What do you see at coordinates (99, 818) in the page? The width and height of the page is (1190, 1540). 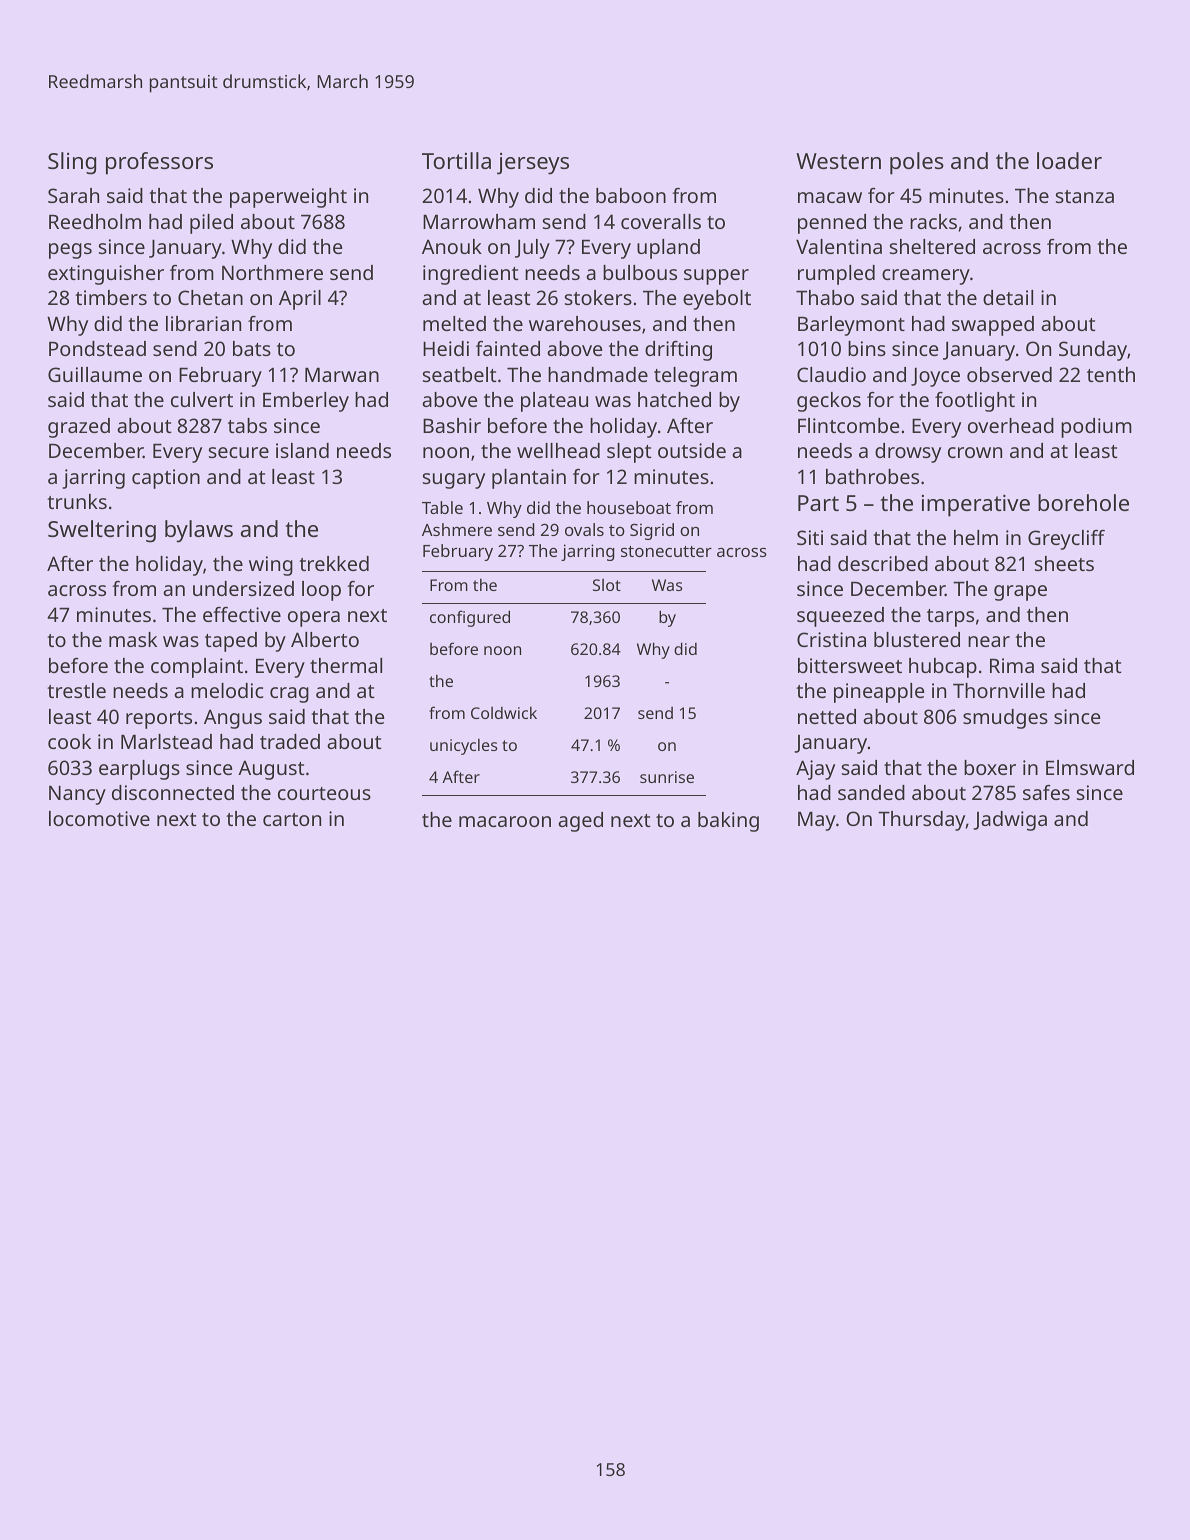 I see `locomotive` at bounding box center [99, 818].
